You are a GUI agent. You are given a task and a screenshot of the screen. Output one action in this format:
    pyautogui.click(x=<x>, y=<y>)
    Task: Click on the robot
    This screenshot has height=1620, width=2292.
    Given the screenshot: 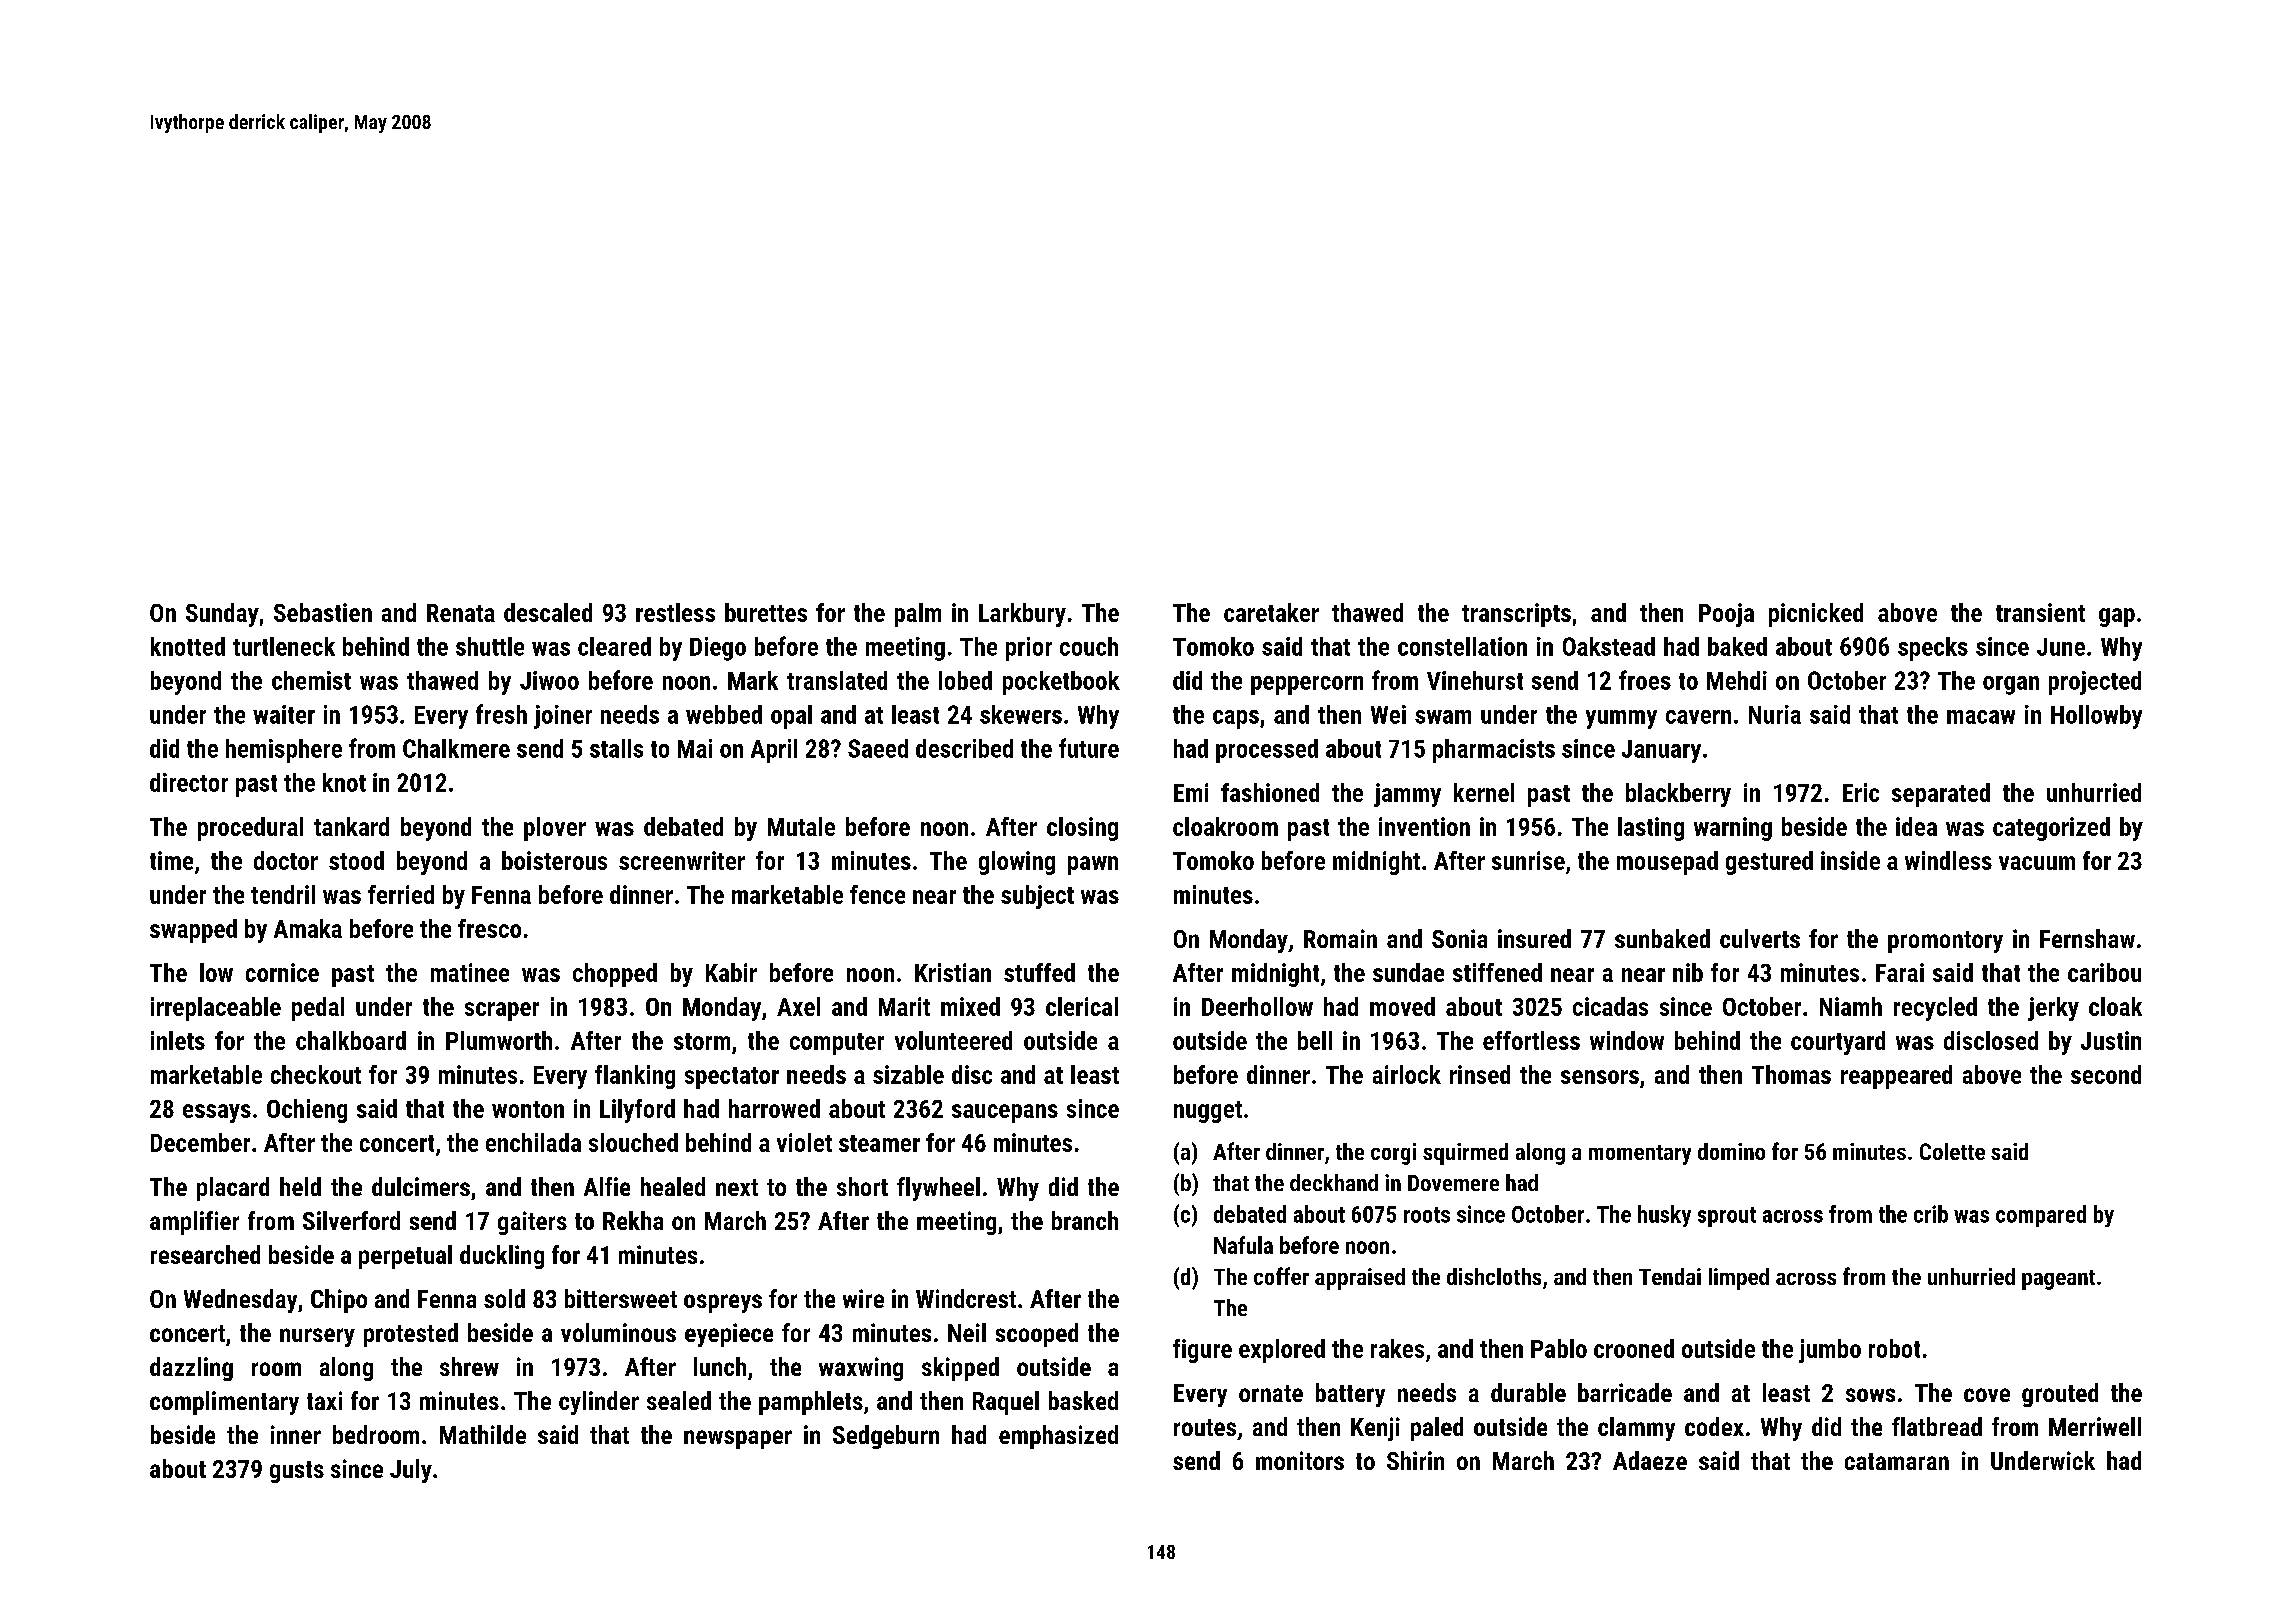 What is the action you would take?
    pyautogui.click(x=1894, y=1348)
